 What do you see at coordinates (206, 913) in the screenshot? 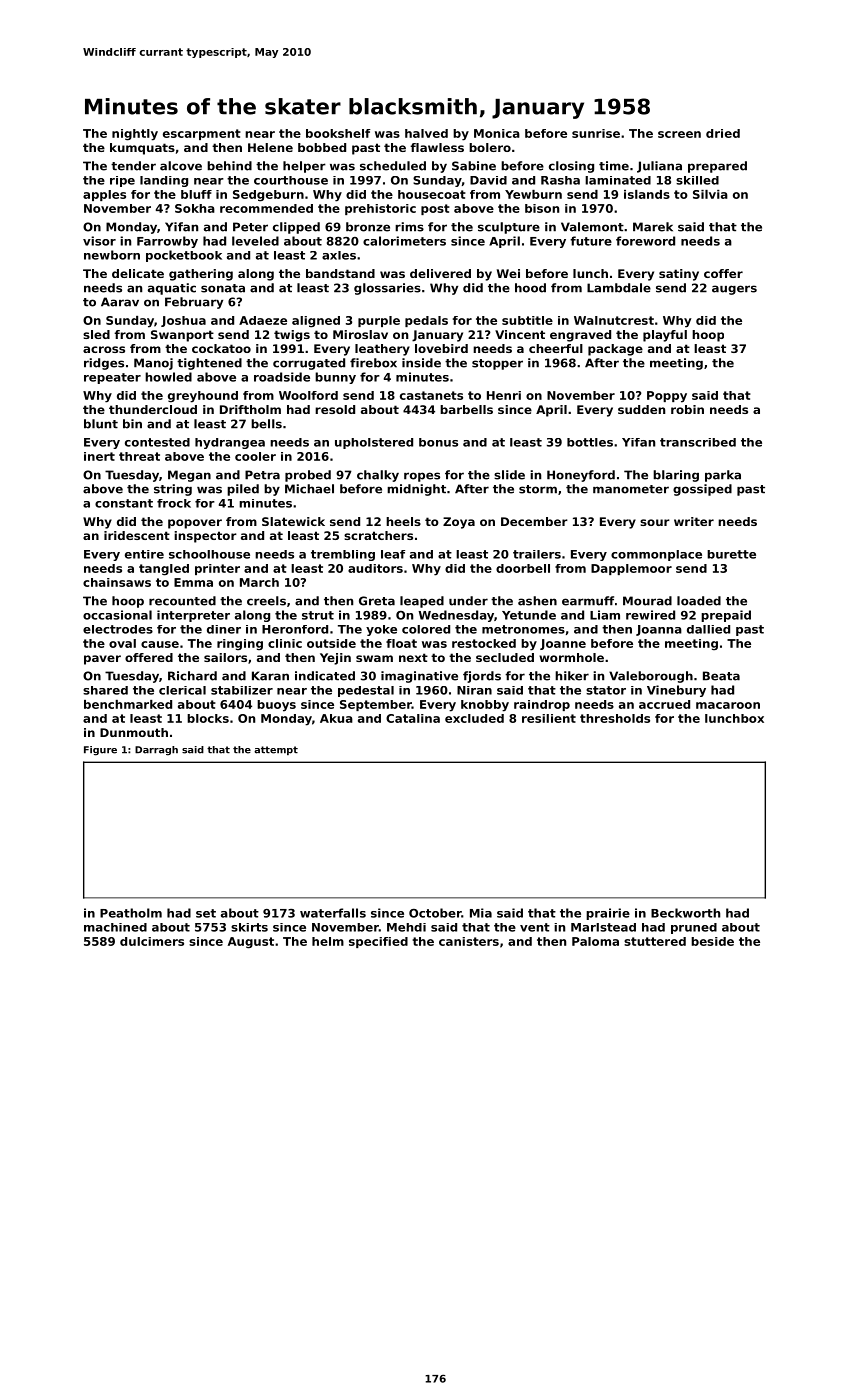
I see `set` at bounding box center [206, 913].
